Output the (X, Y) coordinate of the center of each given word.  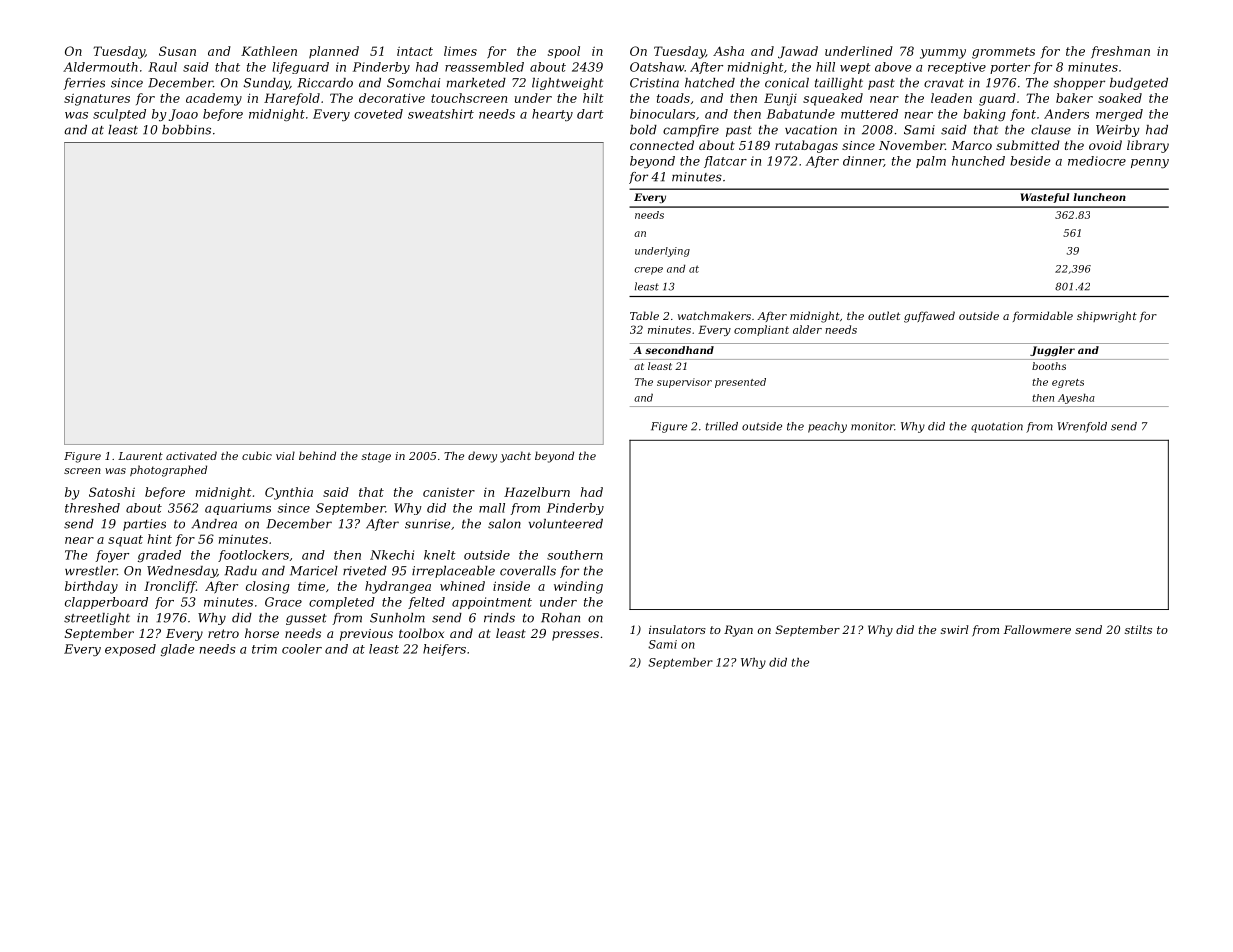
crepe (648, 271)
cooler (302, 649)
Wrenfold (1082, 427)
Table (644, 315)
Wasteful (1044, 198)
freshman (1120, 52)
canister (449, 492)
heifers (444, 650)
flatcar (725, 162)
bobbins (186, 130)
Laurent (140, 456)
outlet (884, 315)
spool (564, 52)
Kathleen (269, 51)
